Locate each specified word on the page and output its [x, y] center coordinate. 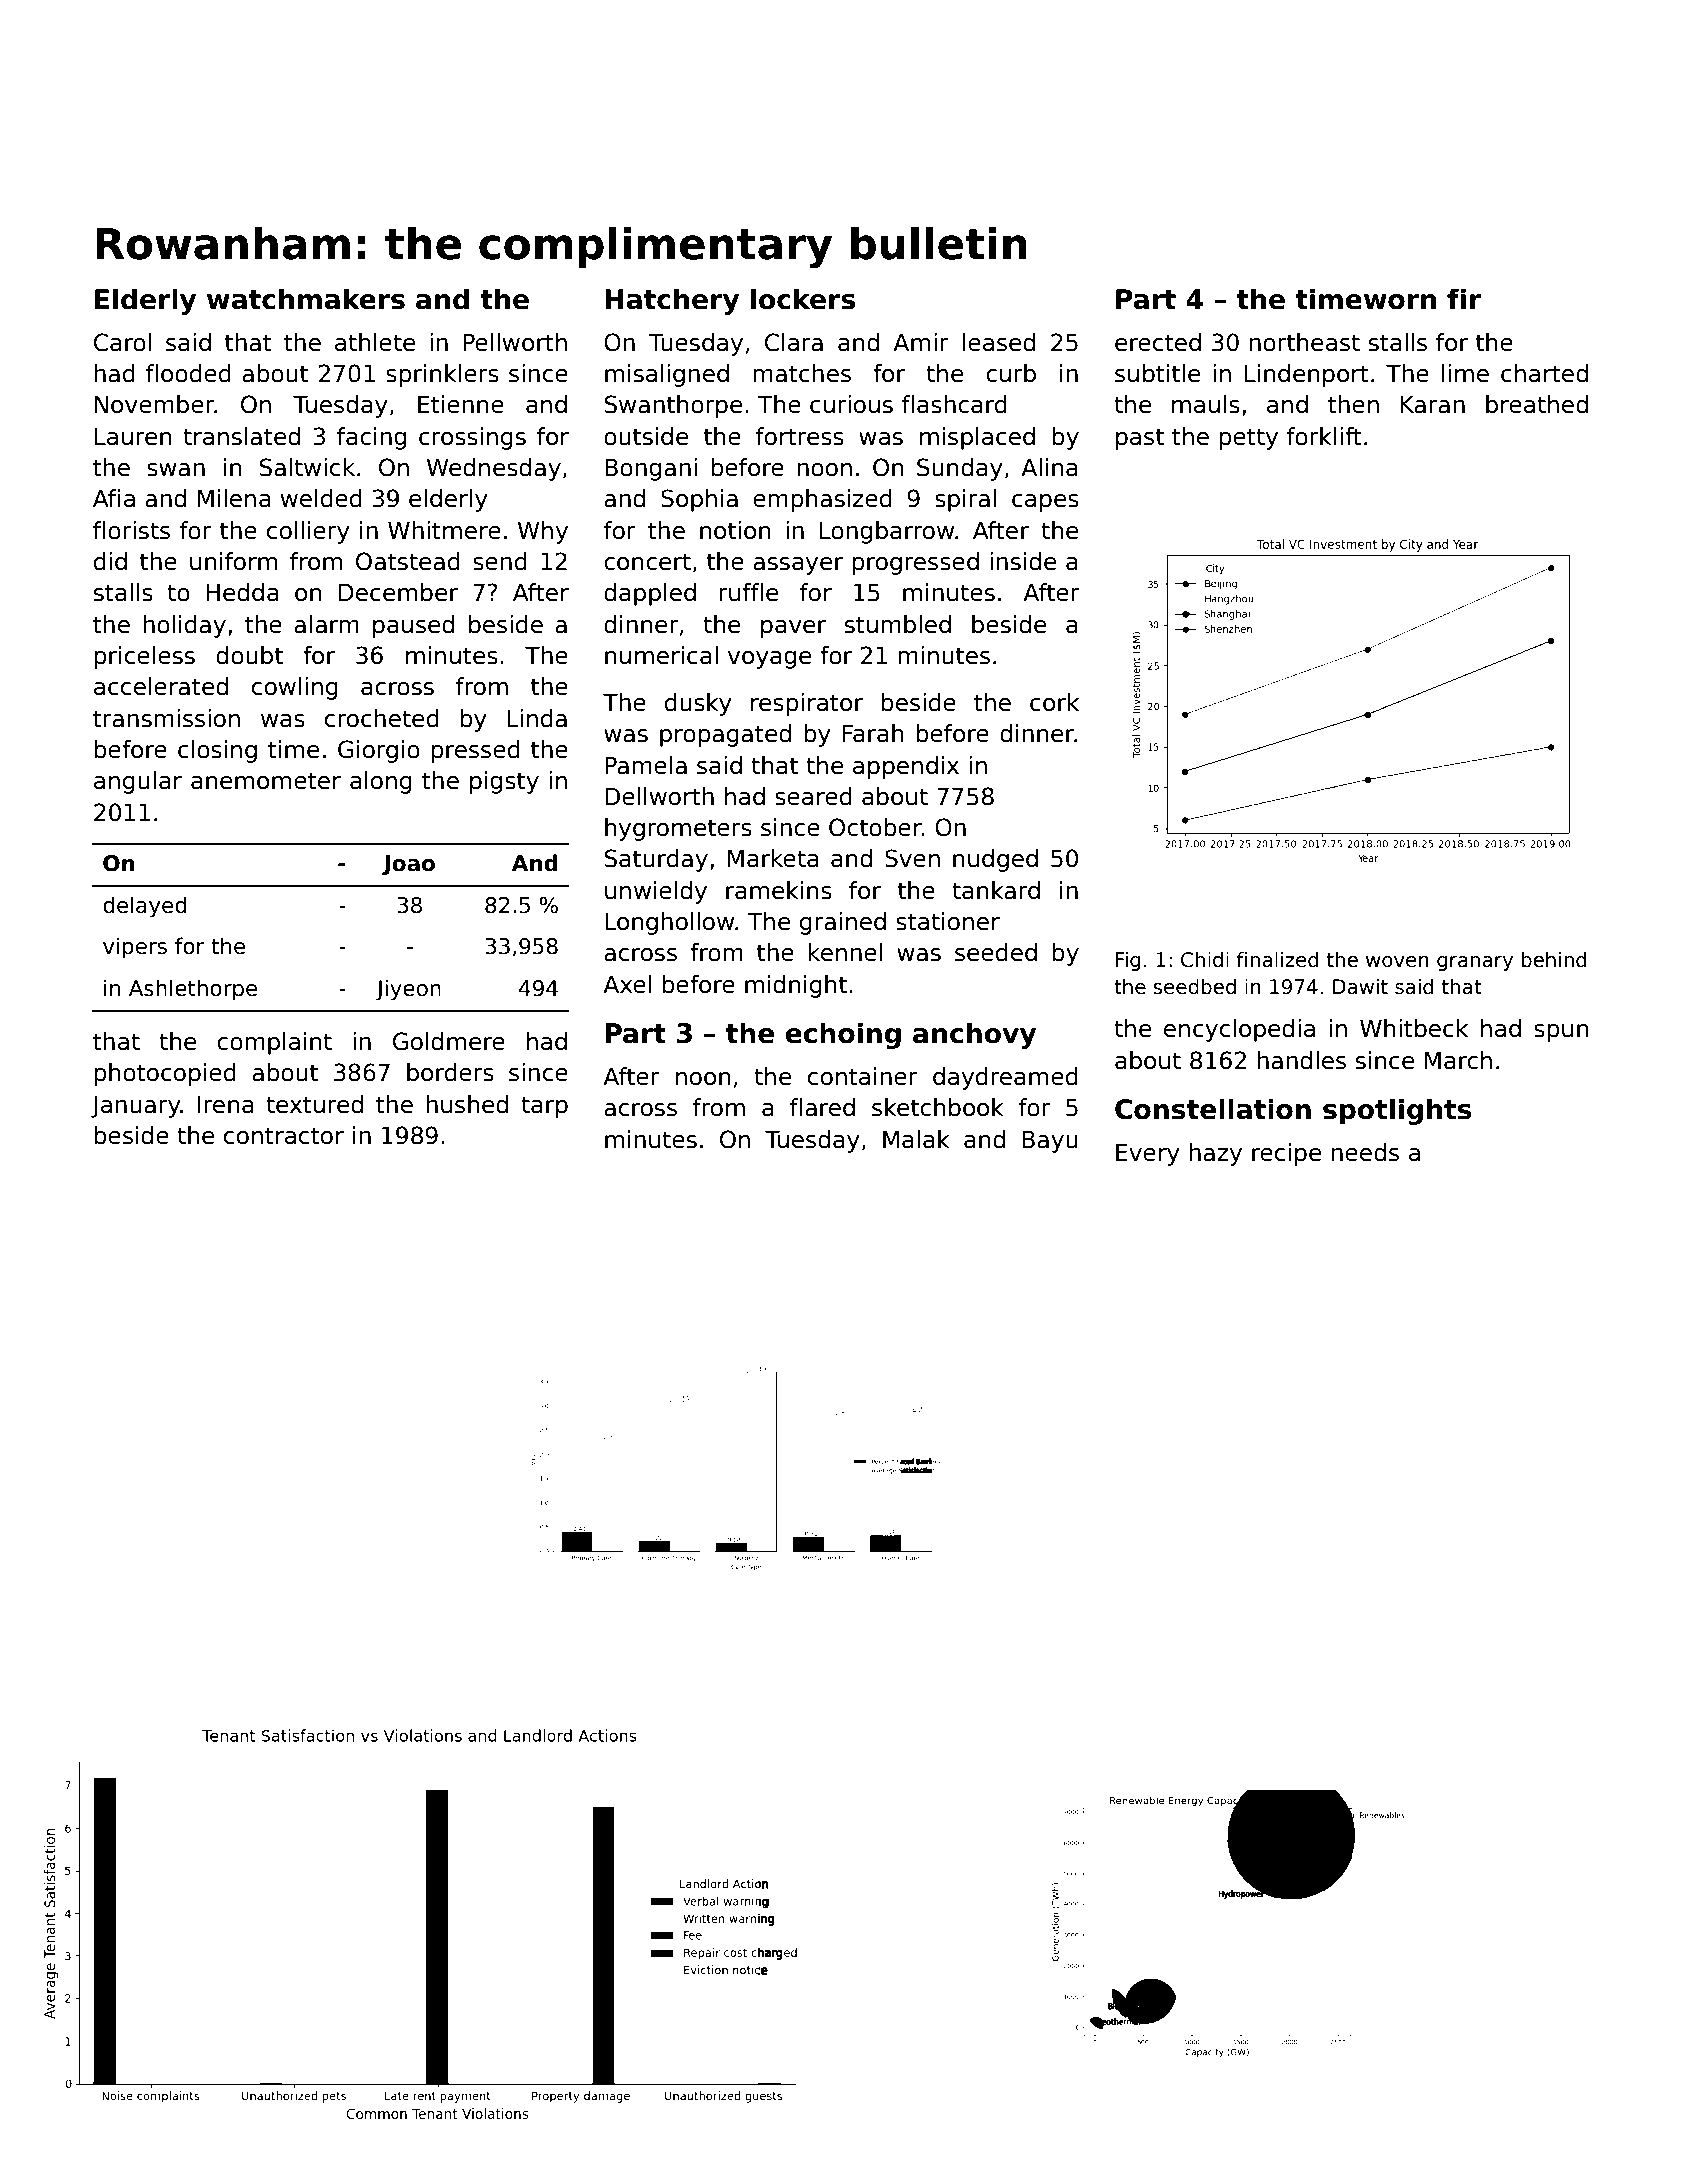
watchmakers [306, 299]
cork [1054, 702]
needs [1365, 1152]
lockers [803, 299]
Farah [873, 733]
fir [1464, 298]
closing [217, 751]
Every [1148, 1155]
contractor [284, 1136]
